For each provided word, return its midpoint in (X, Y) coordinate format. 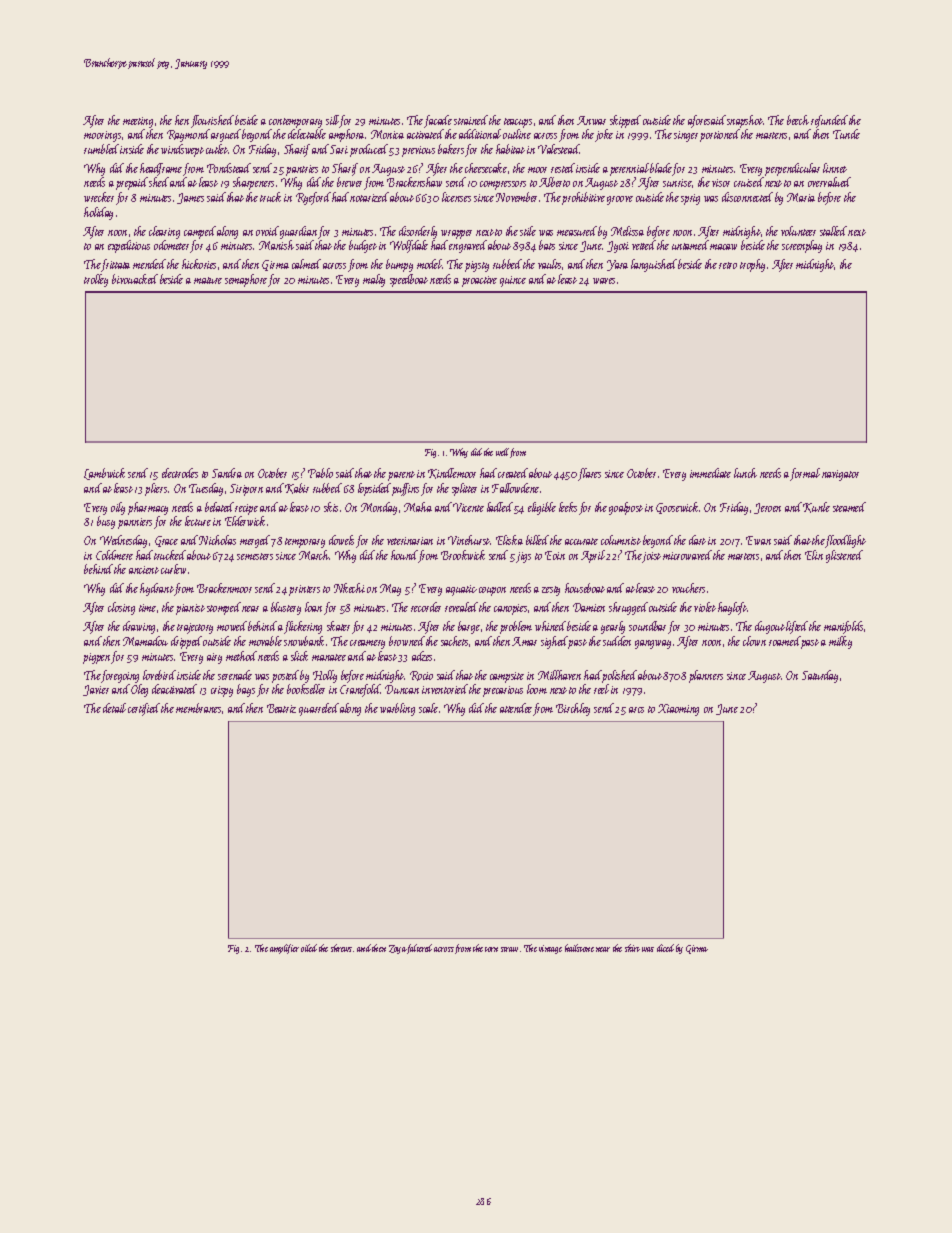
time (147, 608)
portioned (720, 135)
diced (665, 948)
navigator (840, 475)
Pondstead (229, 168)
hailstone (579, 948)
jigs (523, 557)
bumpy (399, 265)
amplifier (284, 949)
